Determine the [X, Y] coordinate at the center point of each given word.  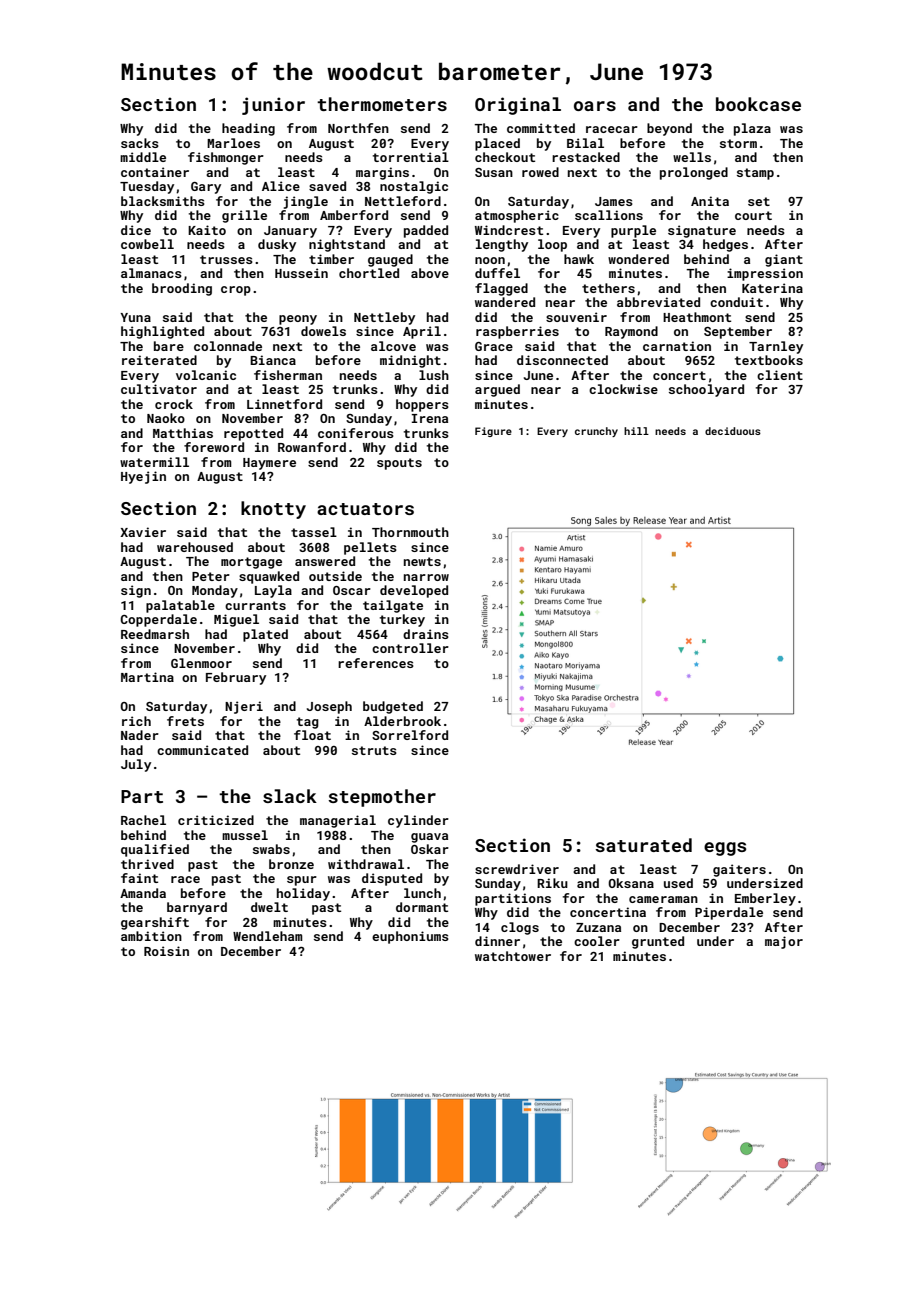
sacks [140, 143]
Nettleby [384, 318]
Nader [140, 735]
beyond [669, 129]
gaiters [739, 870]
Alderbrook [402, 721]
